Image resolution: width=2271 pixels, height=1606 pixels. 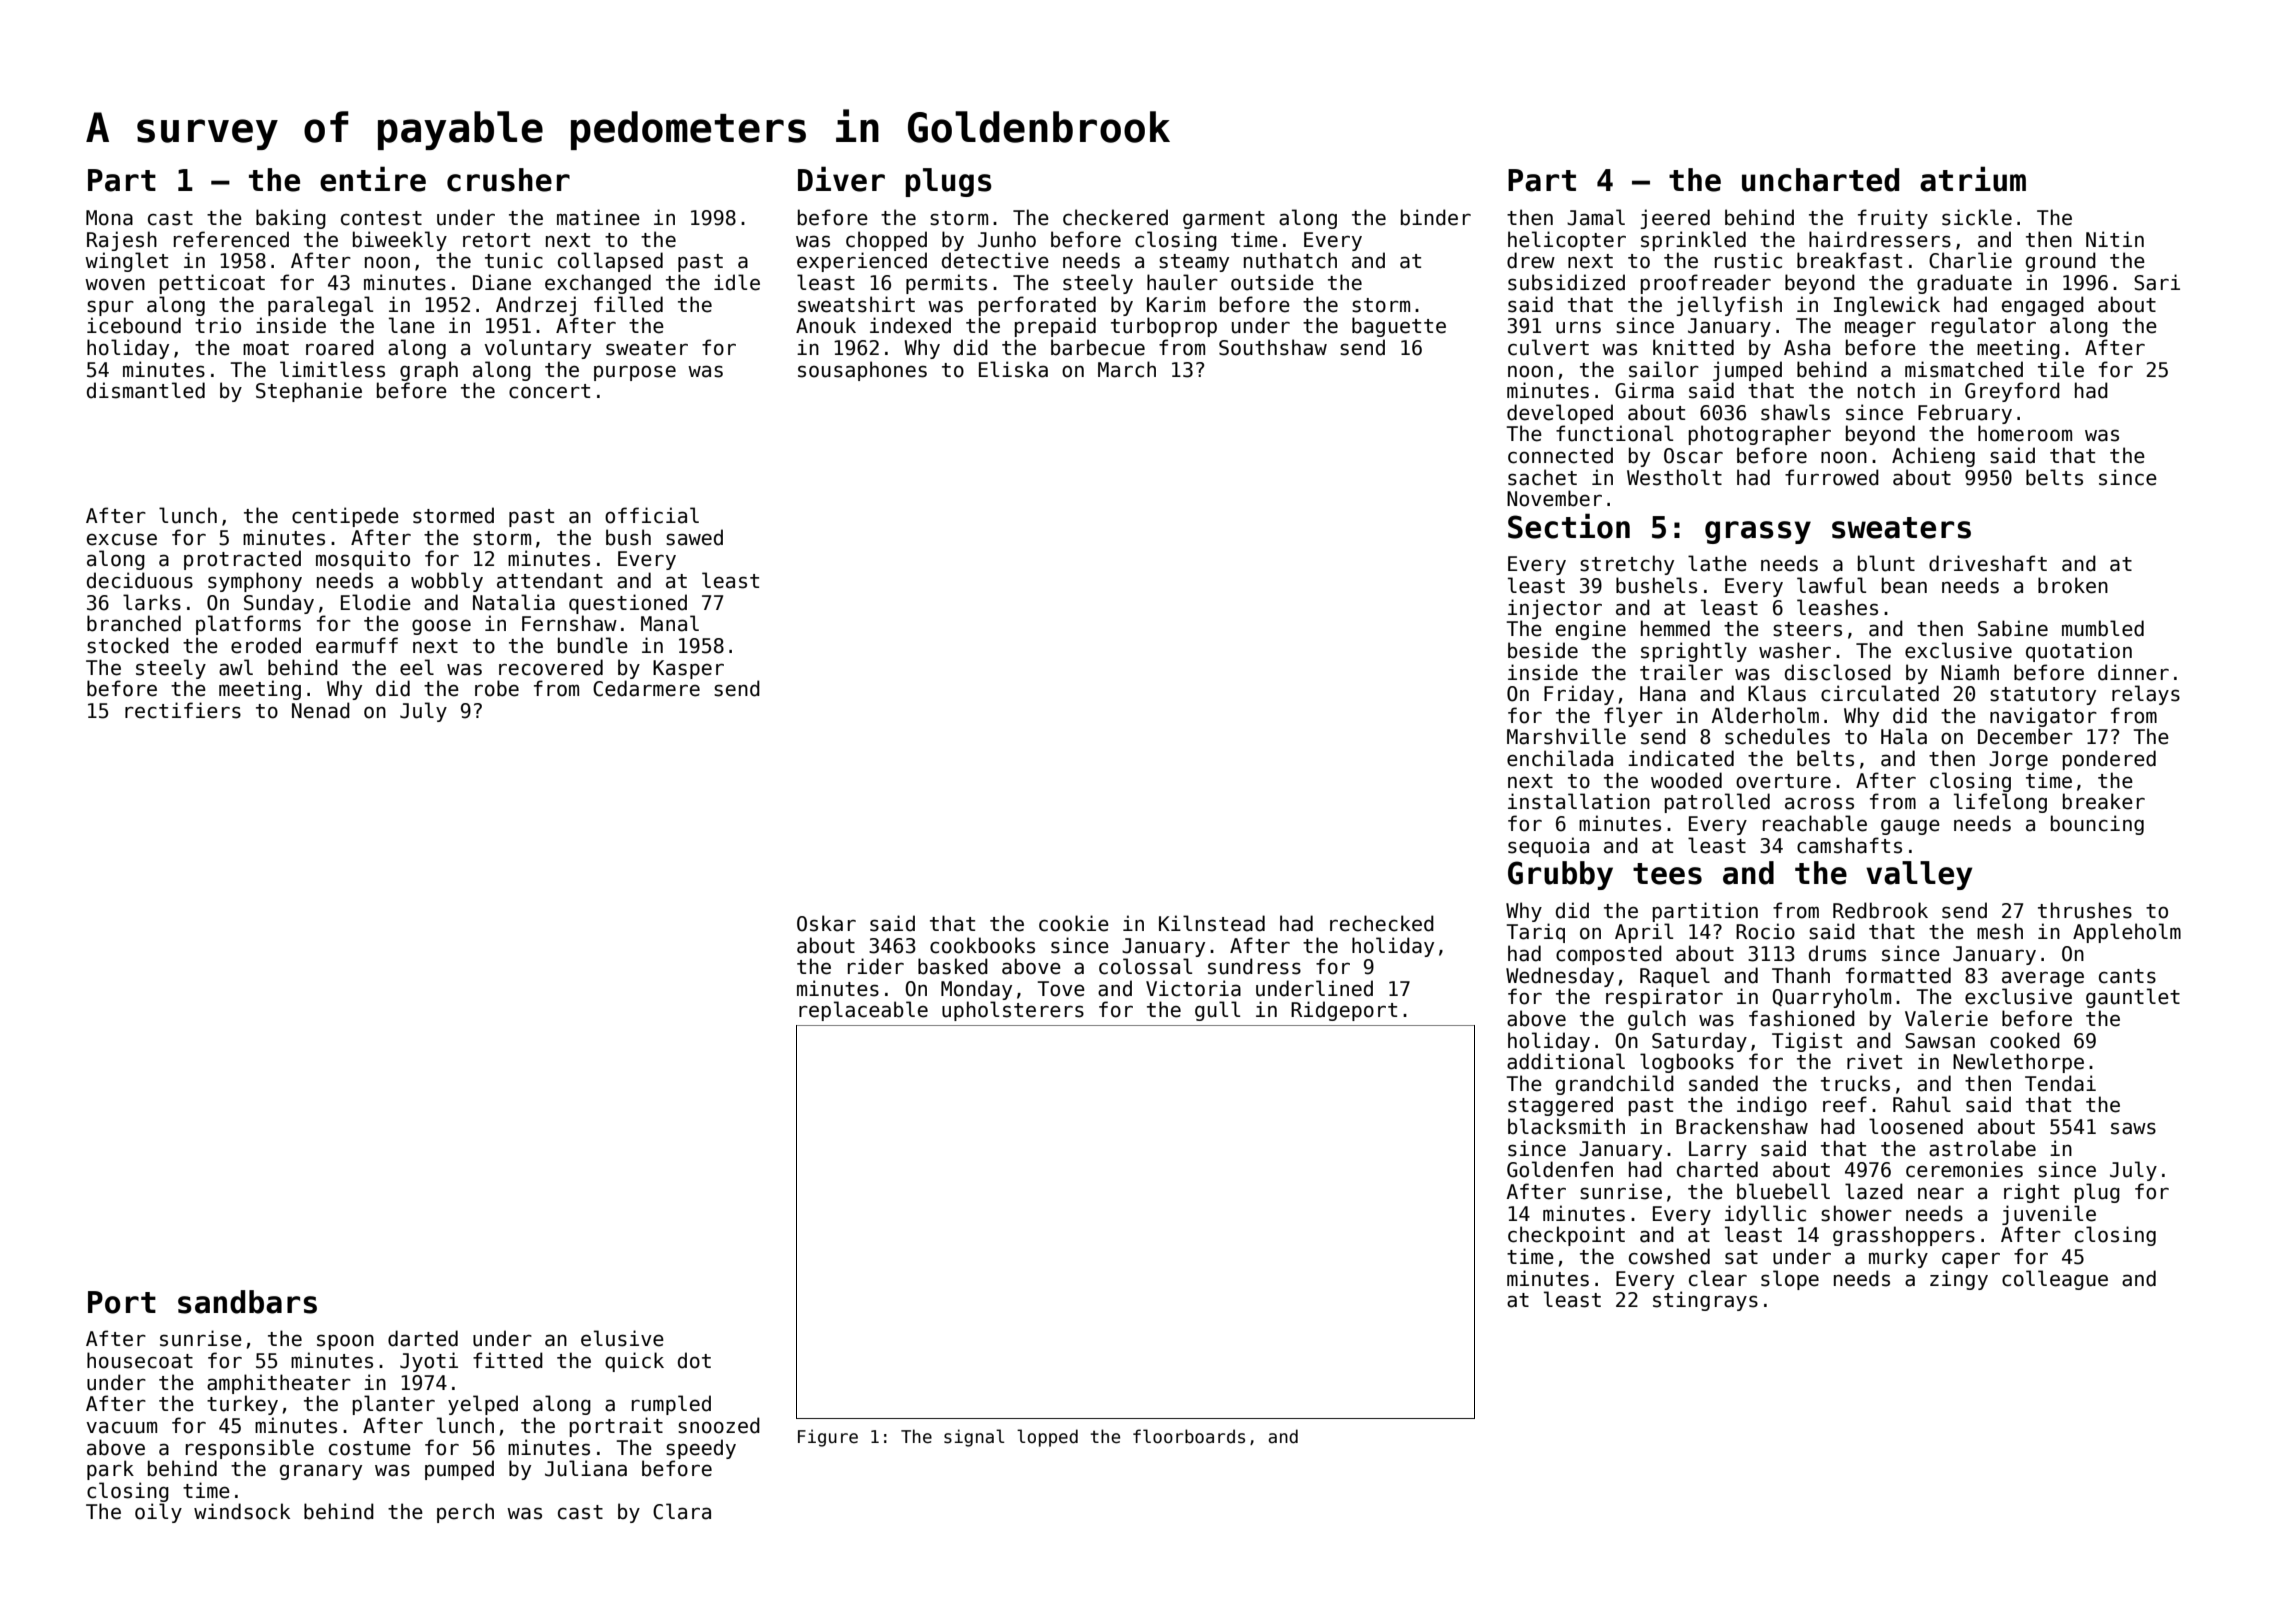 What do you see at coordinates (862, 371) in the document?
I see `sousaphones` at bounding box center [862, 371].
